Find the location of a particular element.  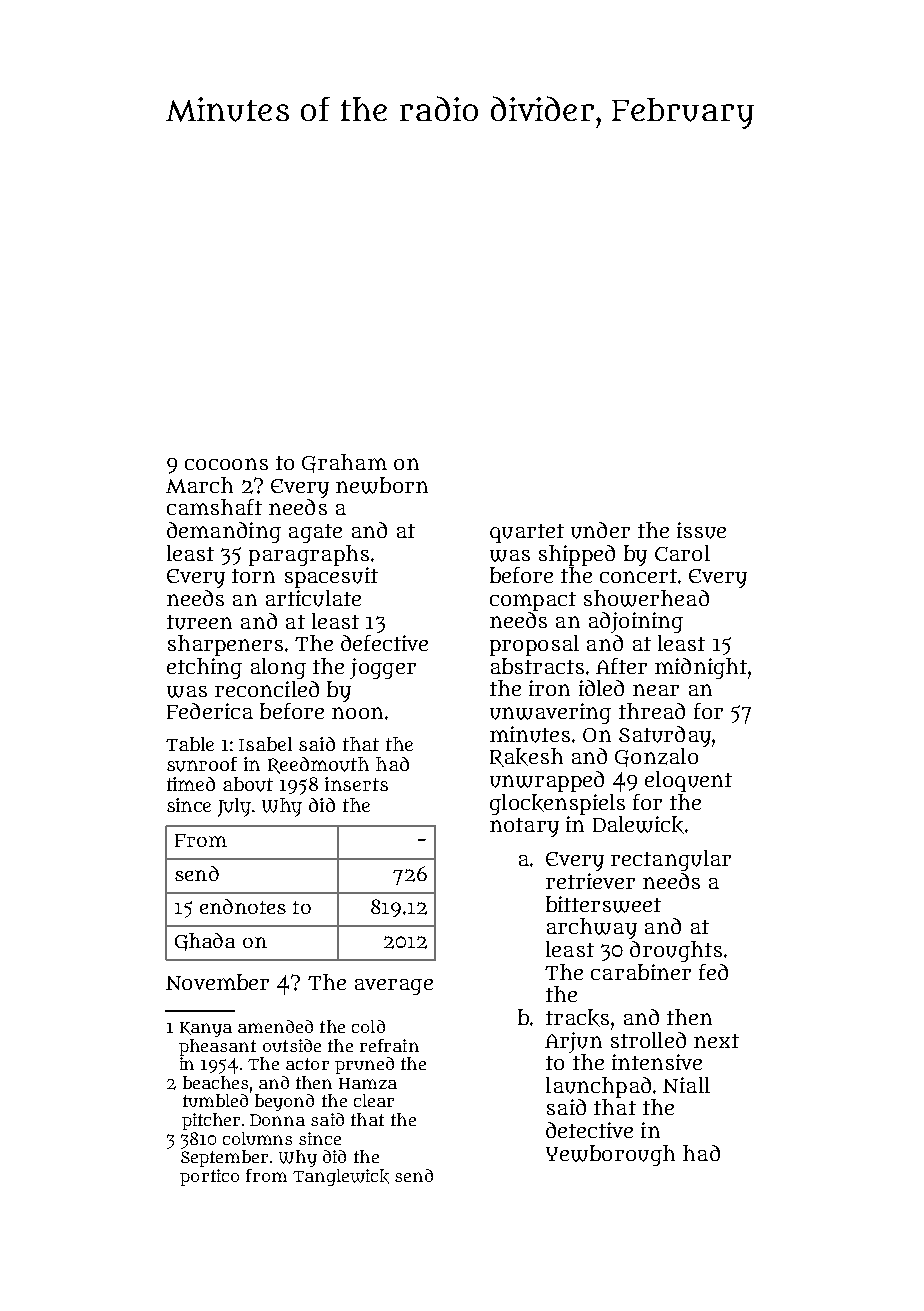

Table is located at coordinates (190, 744).
